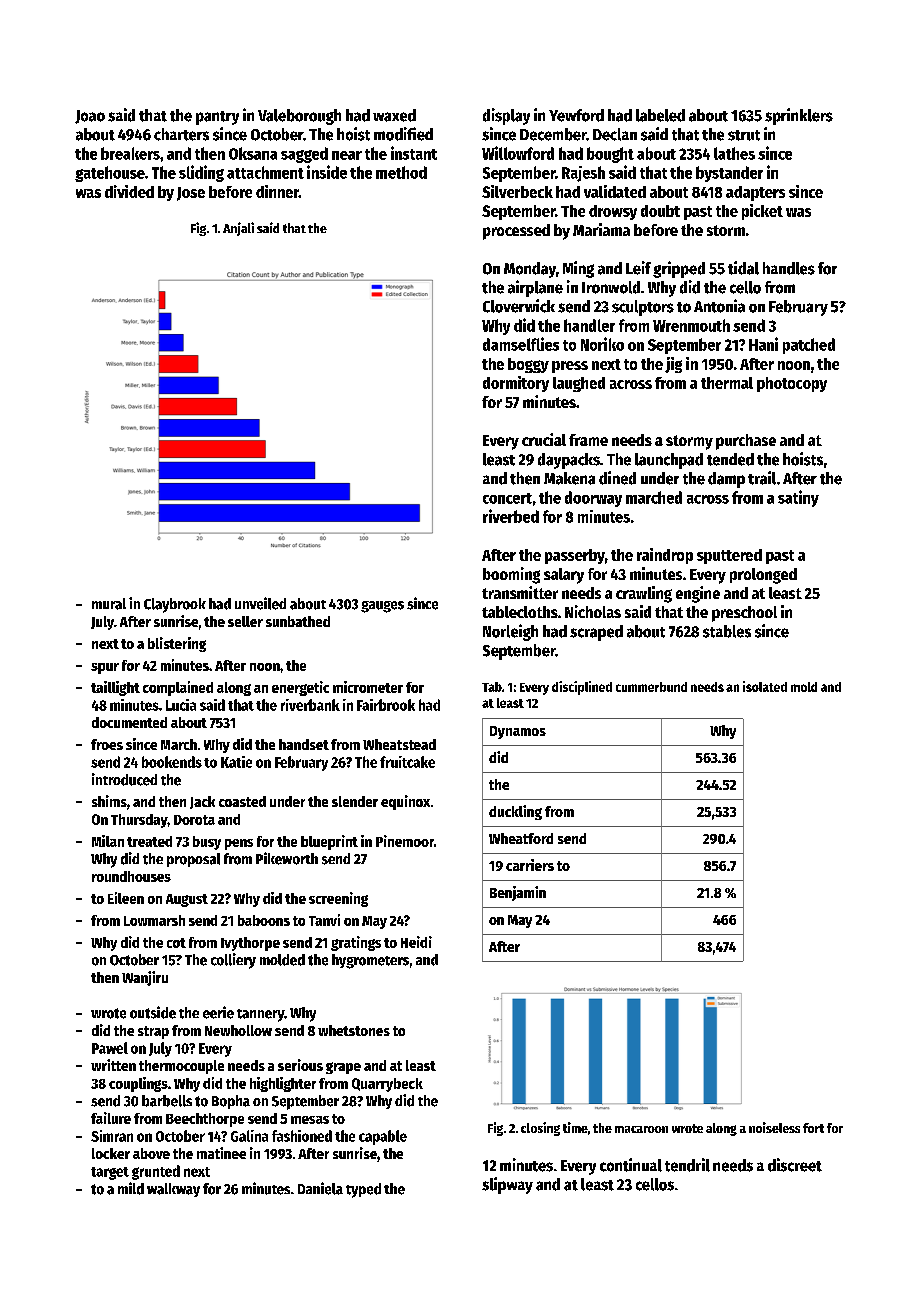  Describe the element at coordinates (651, 687) in the document. I see `cummerbund` at that location.
